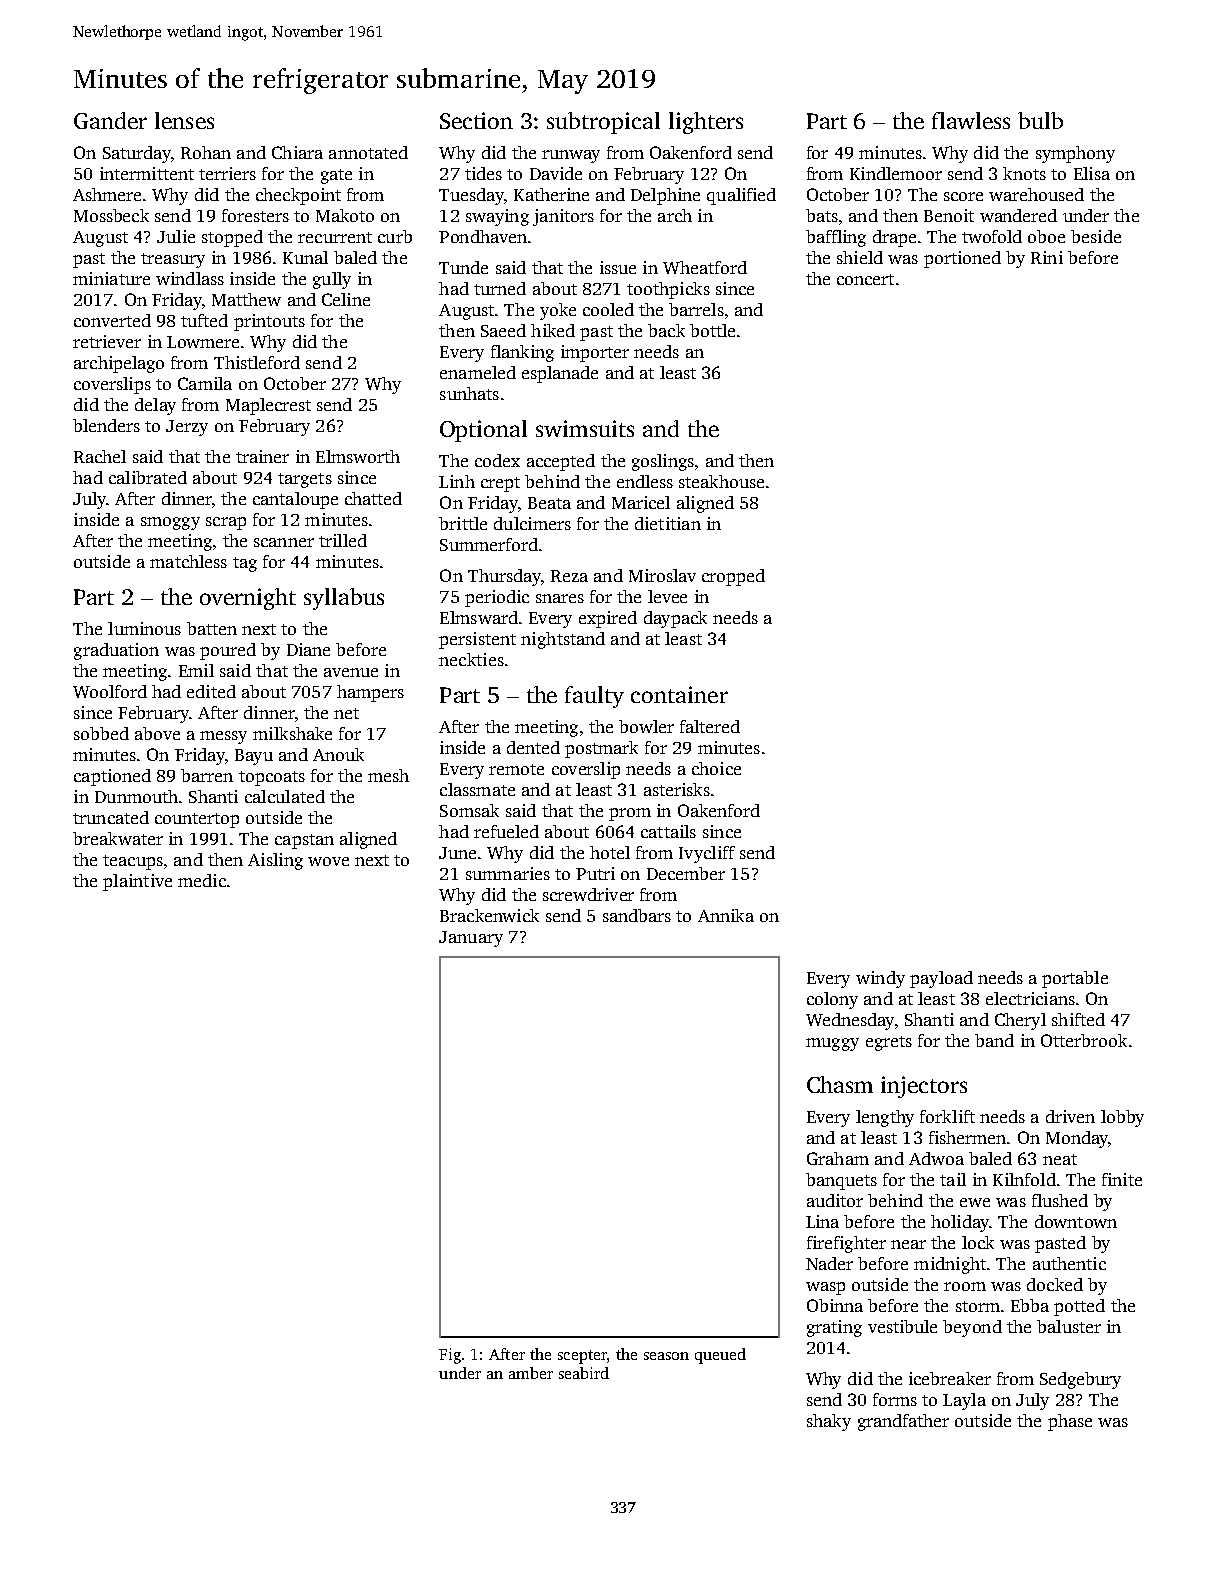 The height and width of the screenshot is (1578, 1219). I want to click on Chiara, so click(297, 152).
